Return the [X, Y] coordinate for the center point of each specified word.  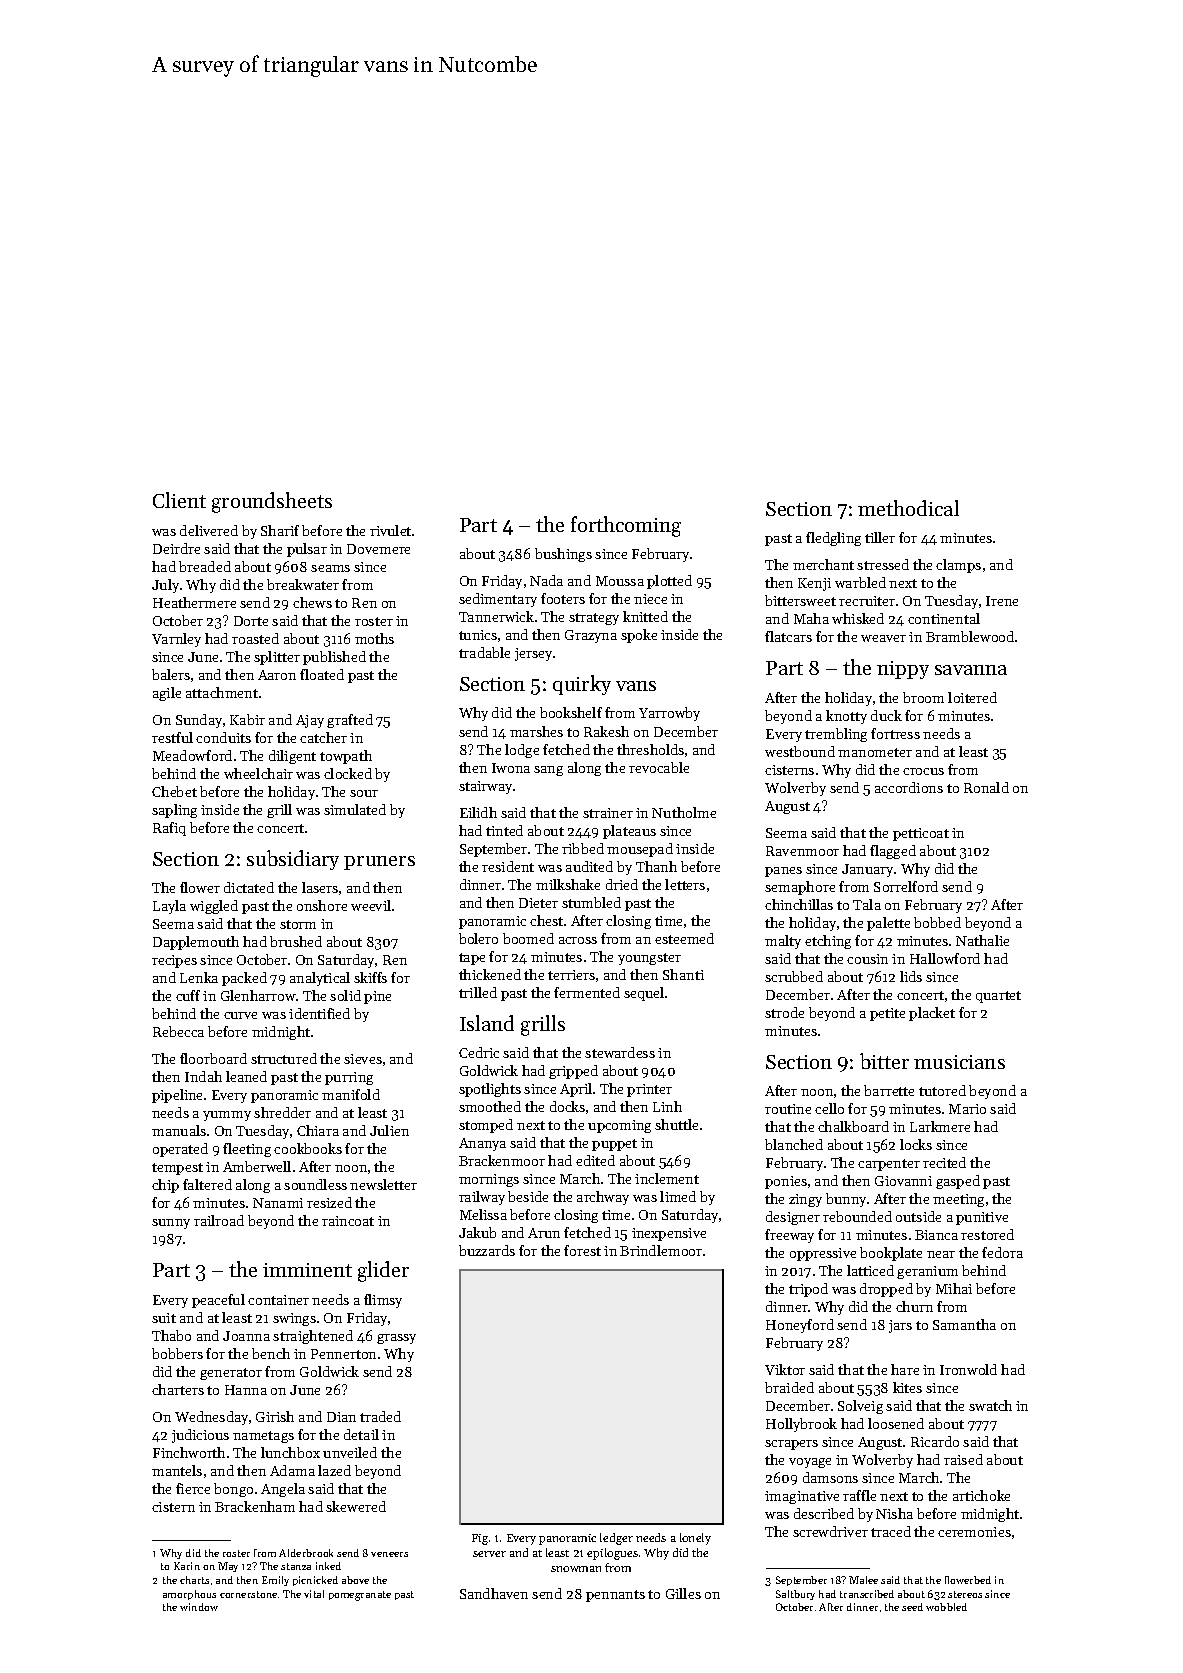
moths [374, 638]
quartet [998, 997]
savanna [971, 670]
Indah [203, 1076]
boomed [528, 938]
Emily [275, 1581]
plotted [669, 582]
